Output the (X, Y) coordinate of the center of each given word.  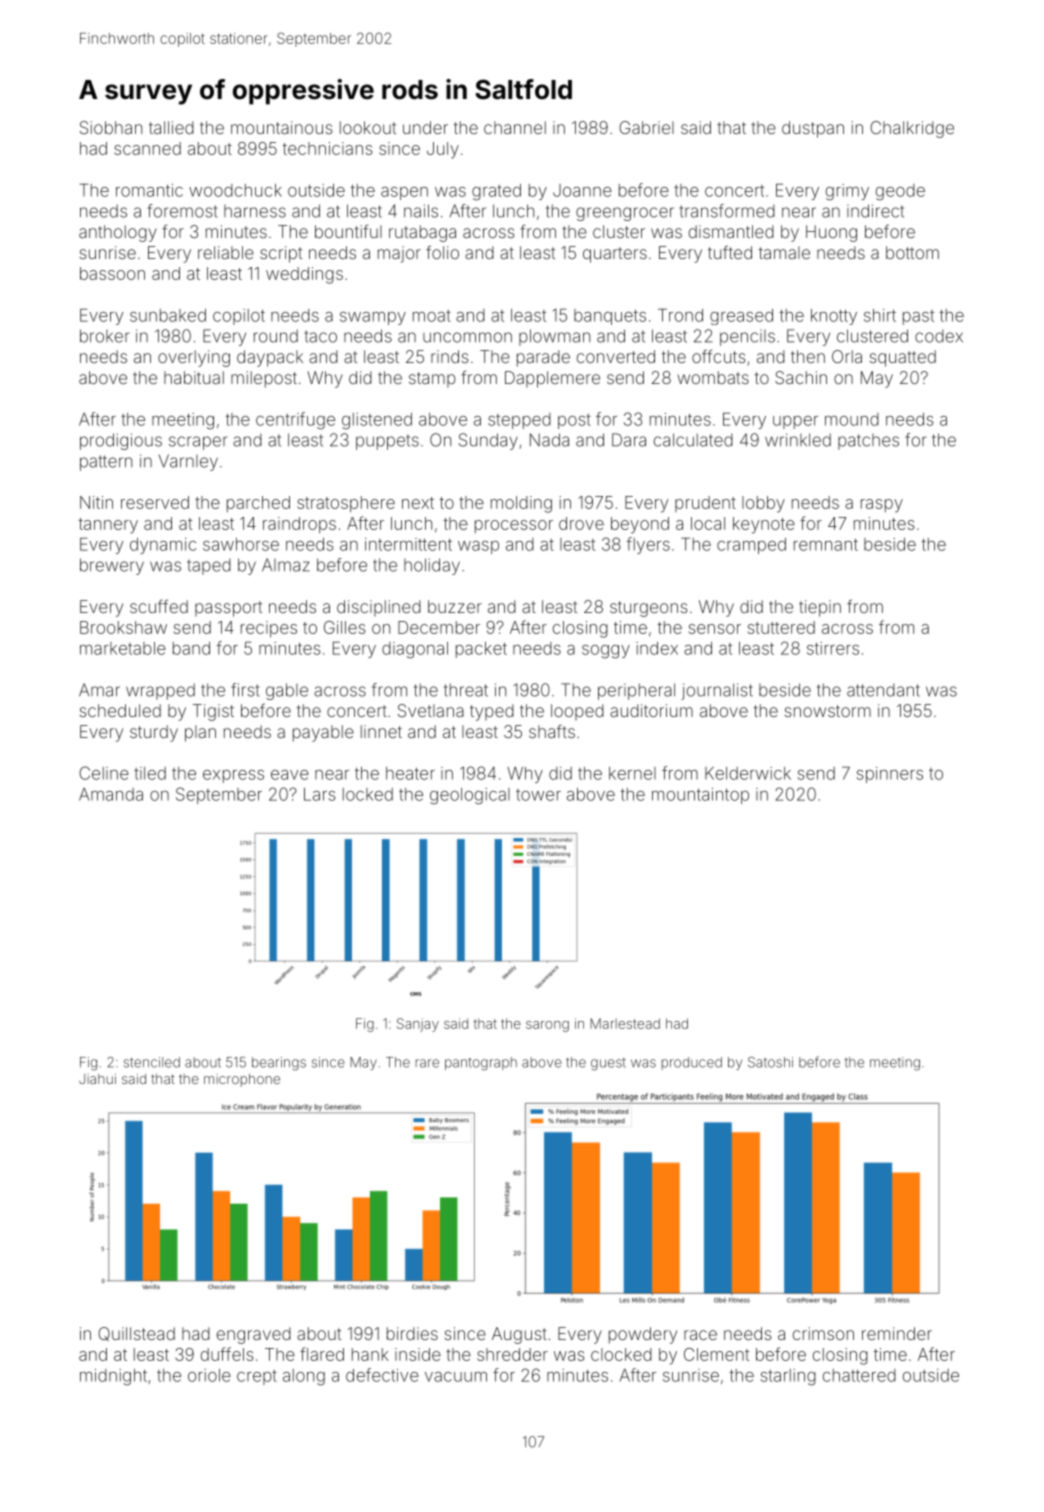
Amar (99, 690)
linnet (381, 731)
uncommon (467, 337)
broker (104, 336)
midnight (113, 1377)
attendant (883, 690)
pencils (747, 338)
